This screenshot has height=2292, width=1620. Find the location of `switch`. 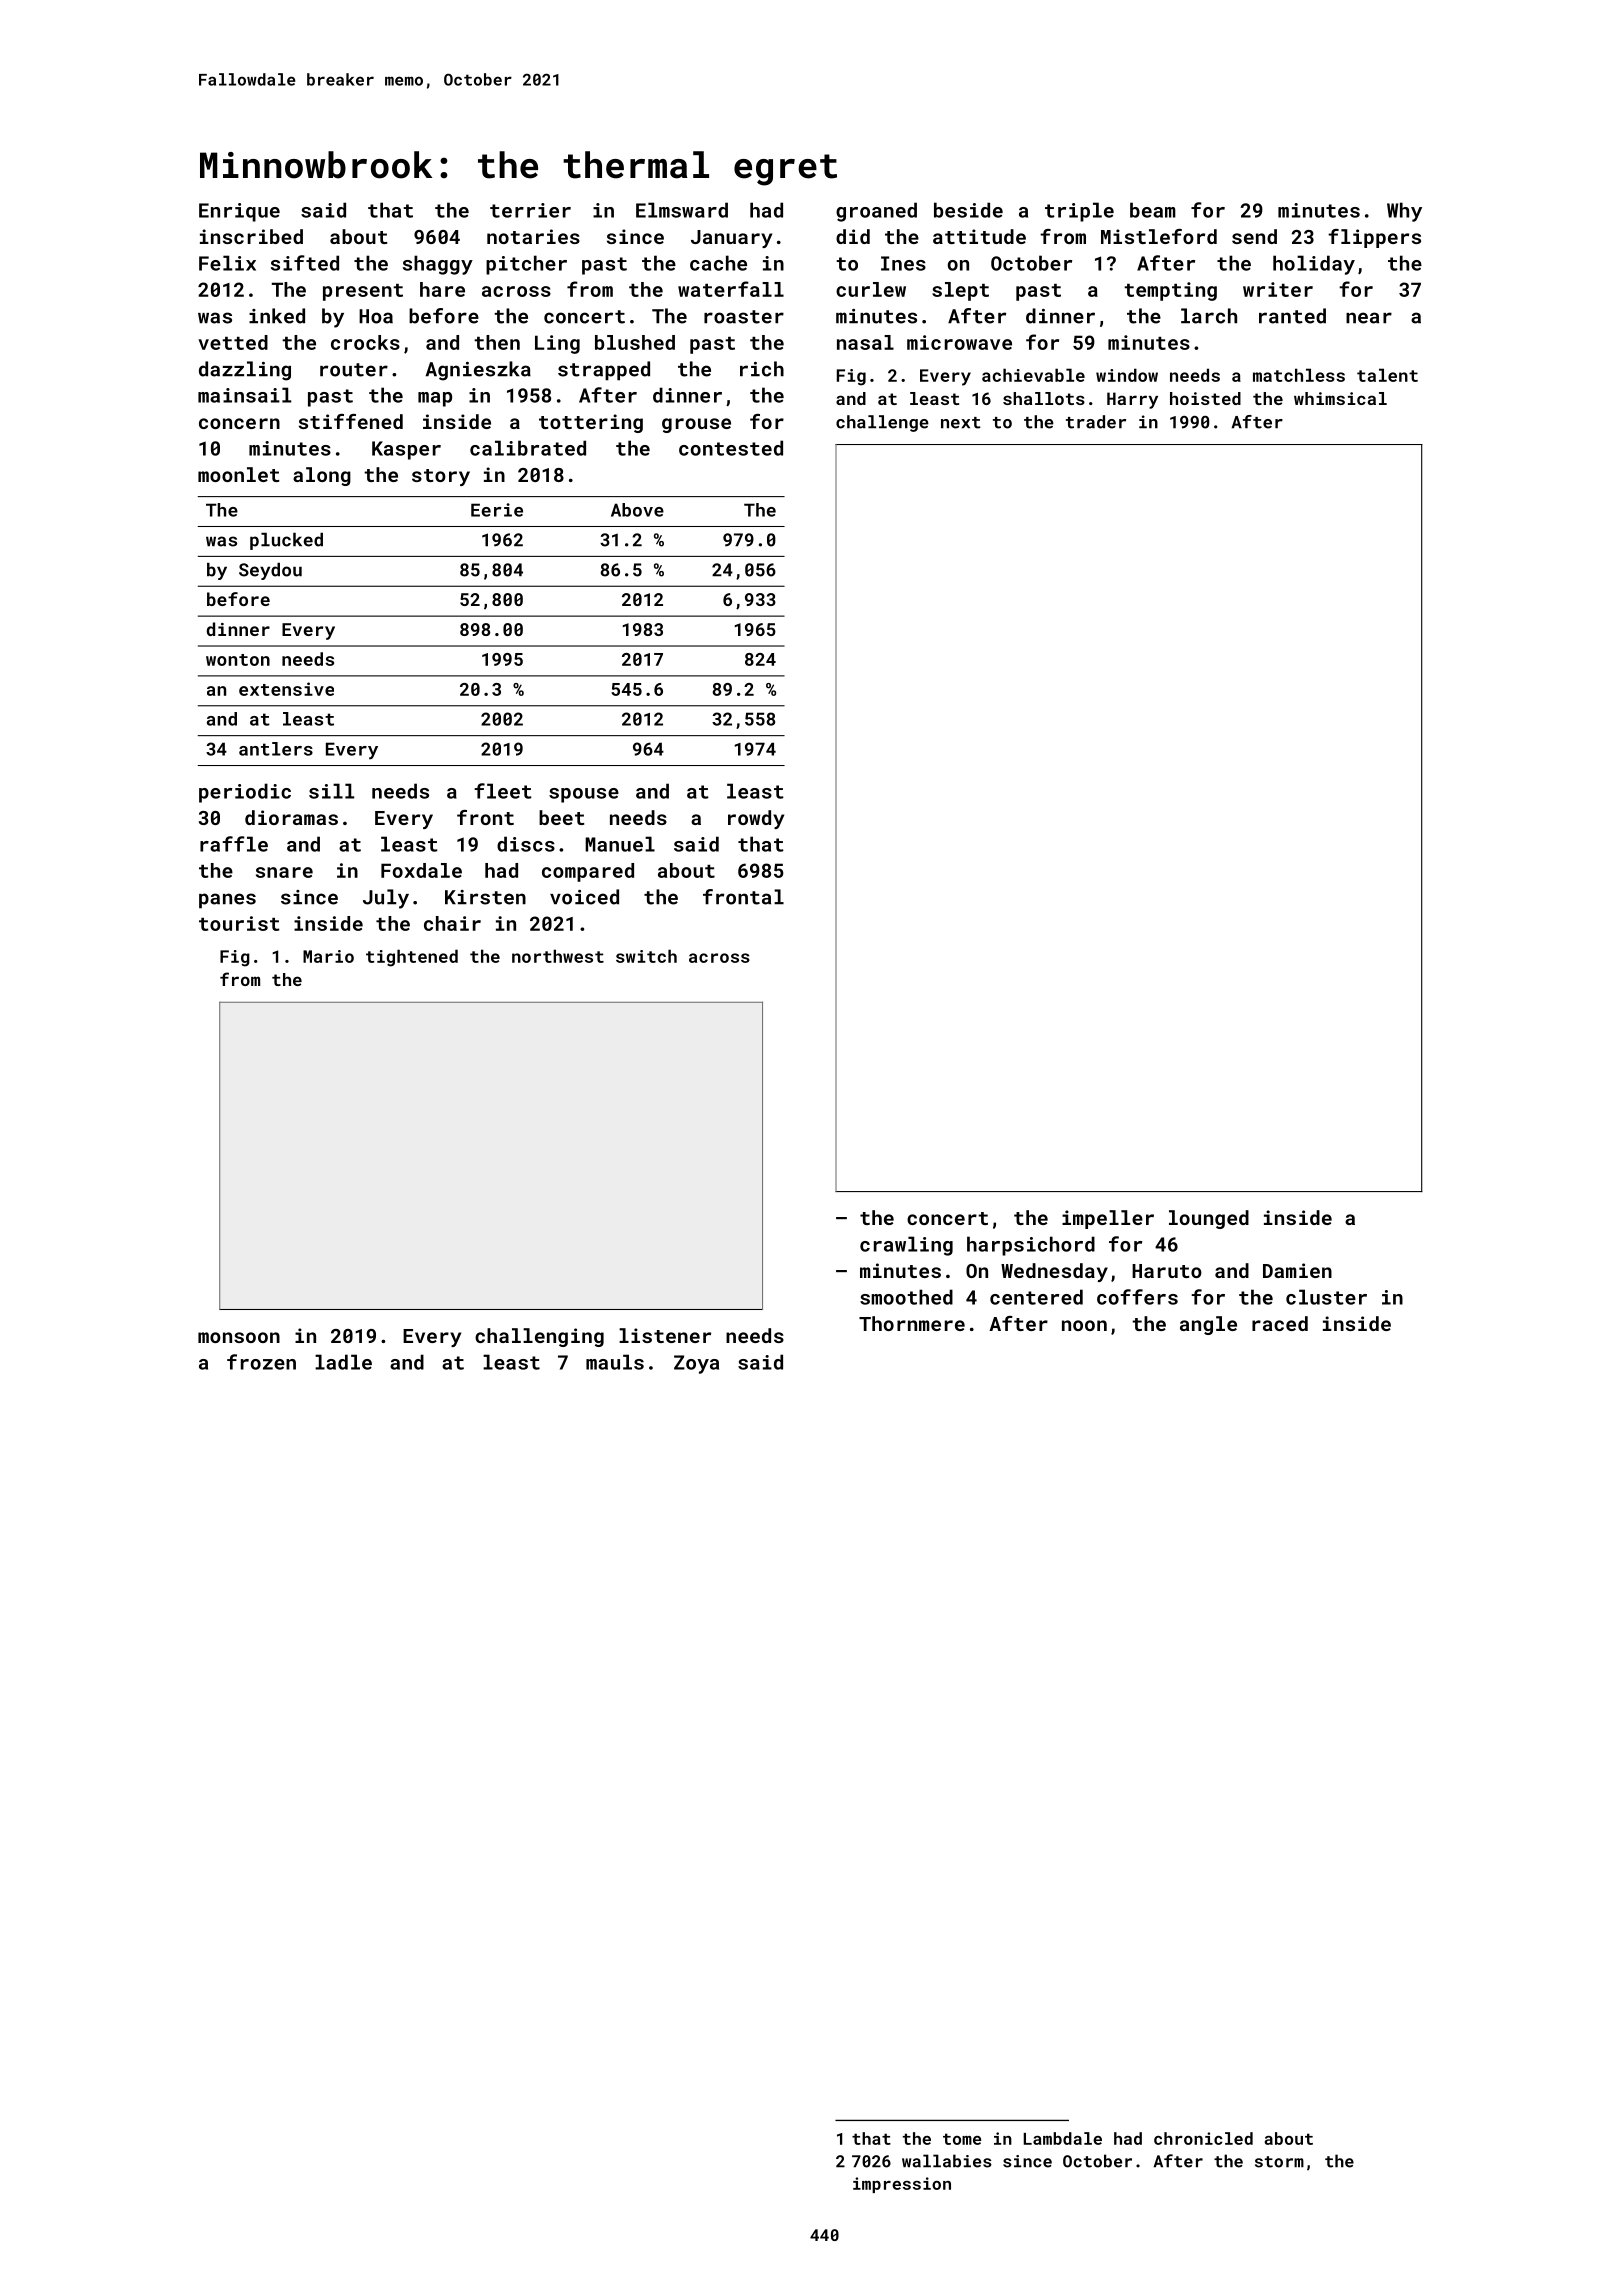

switch is located at coordinates (646, 956).
